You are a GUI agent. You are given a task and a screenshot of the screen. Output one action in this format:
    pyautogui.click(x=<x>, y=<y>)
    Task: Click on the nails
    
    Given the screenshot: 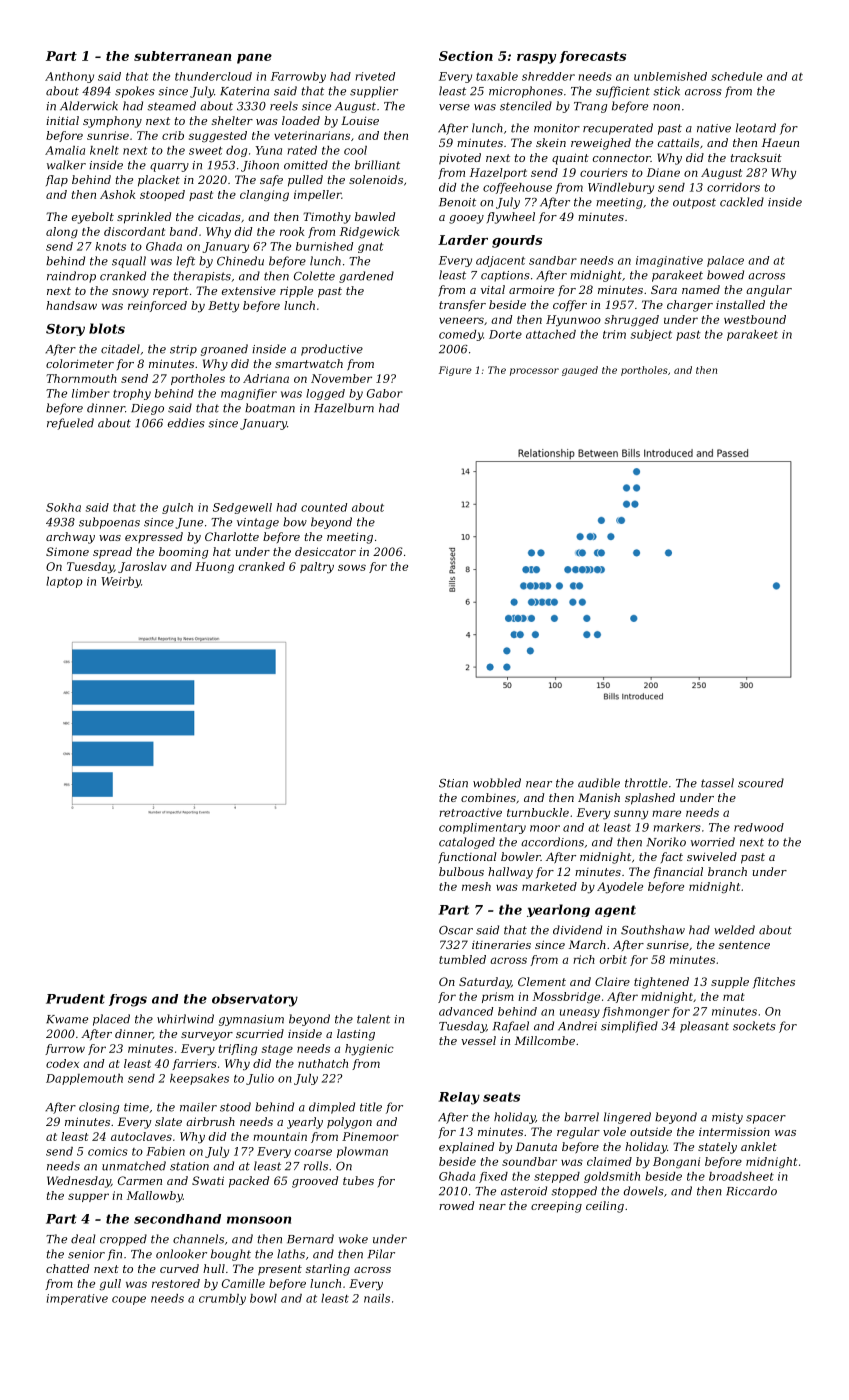 What is the action you would take?
    pyautogui.click(x=377, y=1298)
